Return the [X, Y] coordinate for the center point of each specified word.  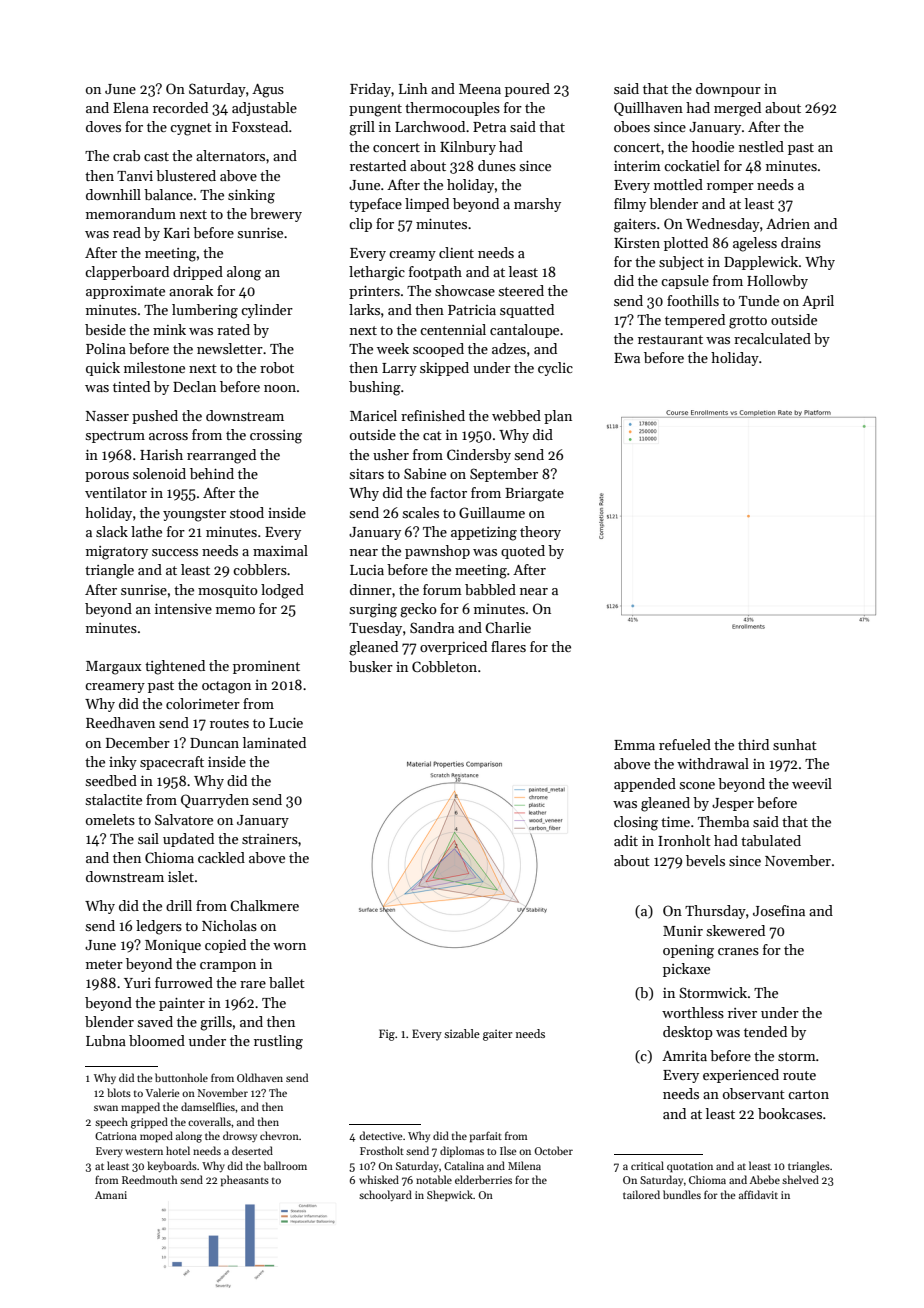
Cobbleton [444, 666]
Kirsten [637, 243]
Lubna [106, 1040]
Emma [634, 745]
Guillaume [492, 512]
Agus [268, 91]
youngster [194, 515]
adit [626, 840]
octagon [226, 687]
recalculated [772, 338]
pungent [375, 110]
